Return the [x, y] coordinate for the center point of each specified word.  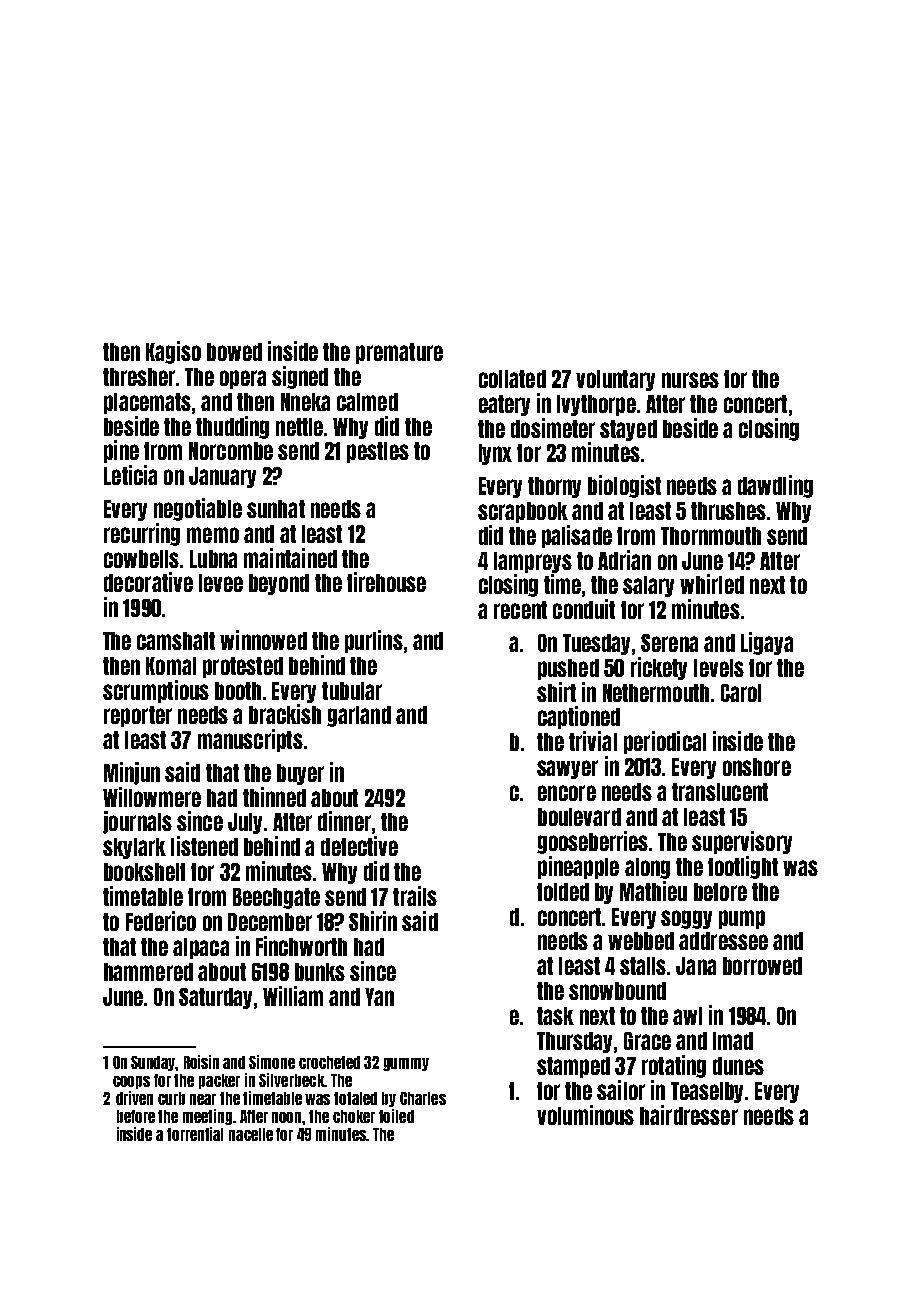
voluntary [615, 380]
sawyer [567, 769]
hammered [148, 972]
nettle [299, 427]
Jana [696, 966]
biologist [624, 486]
